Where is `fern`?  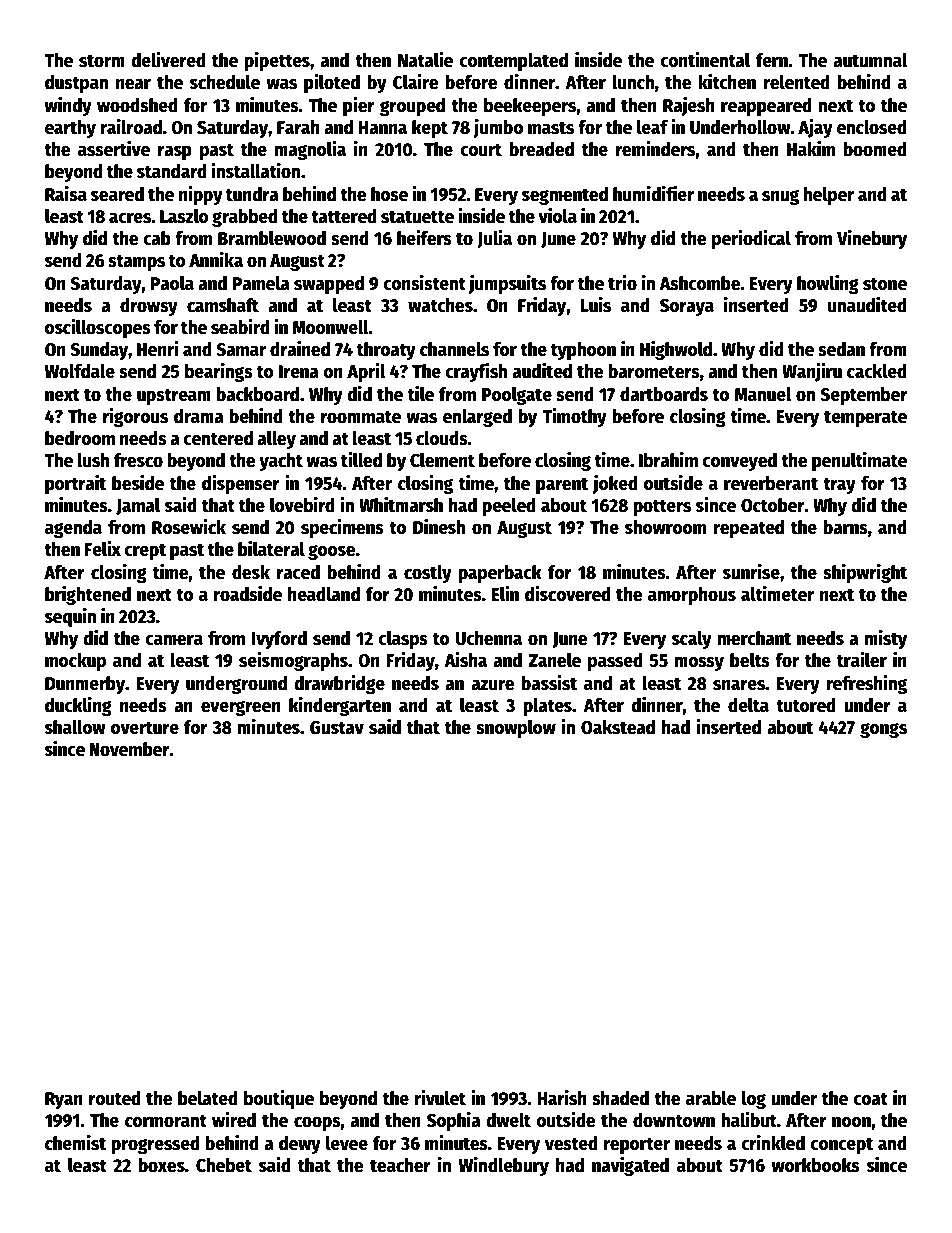 fern is located at coordinates (772, 60).
